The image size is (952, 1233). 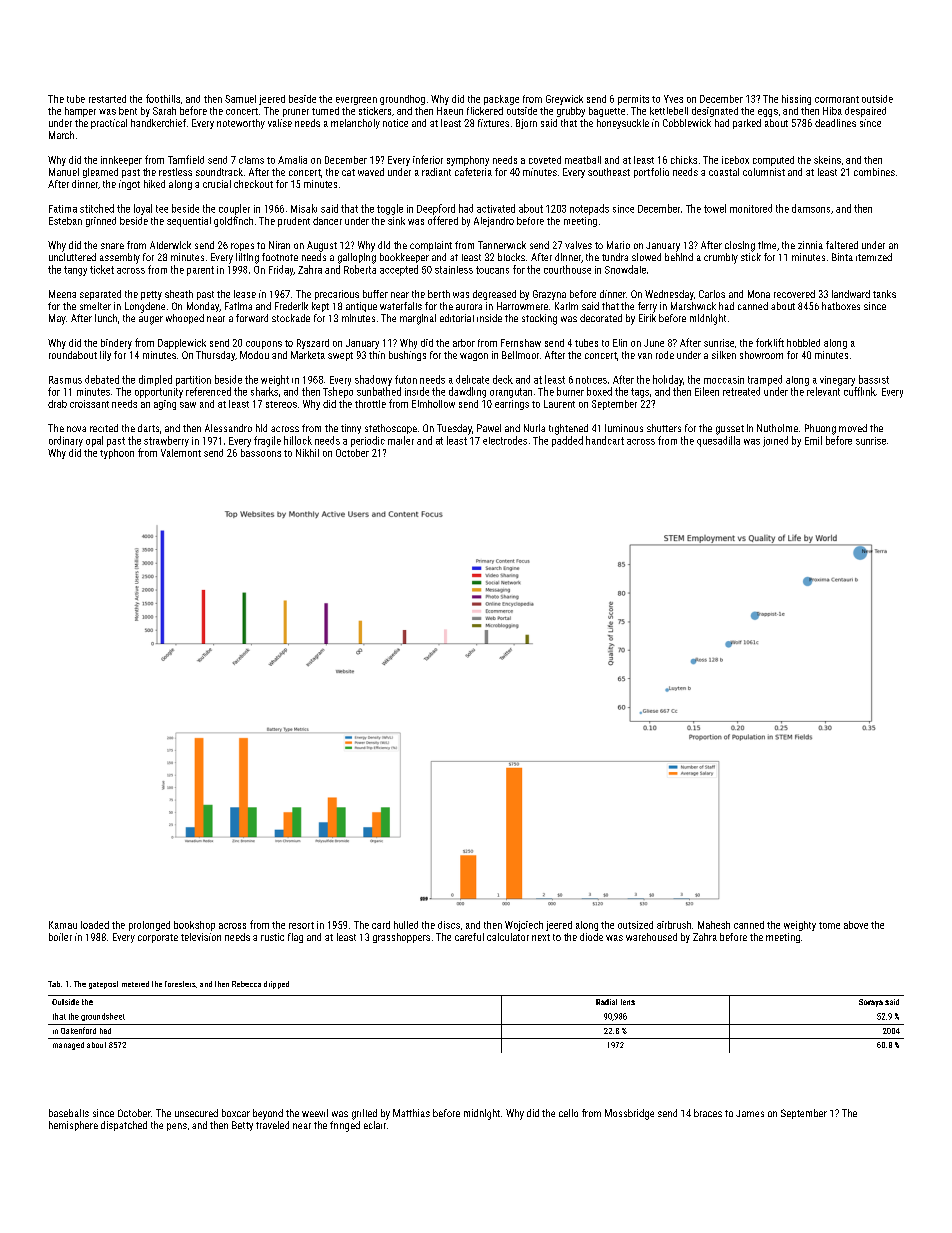 What do you see at coordinates (747, 124) in the document?
I see `parked` at bounding box center [747, 124].
